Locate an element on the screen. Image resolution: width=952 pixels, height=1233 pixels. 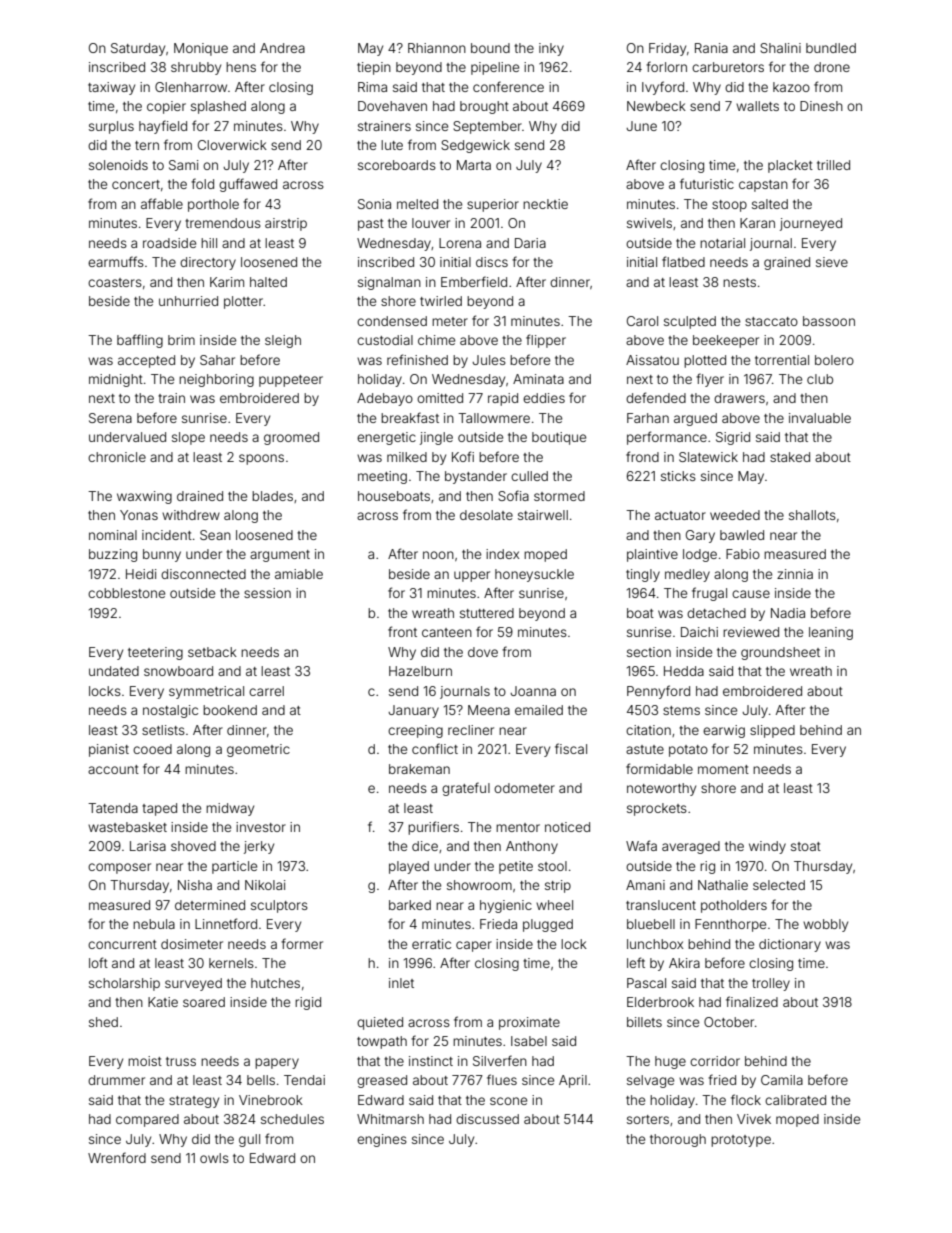
April is located at coordinates (573, 1081).
